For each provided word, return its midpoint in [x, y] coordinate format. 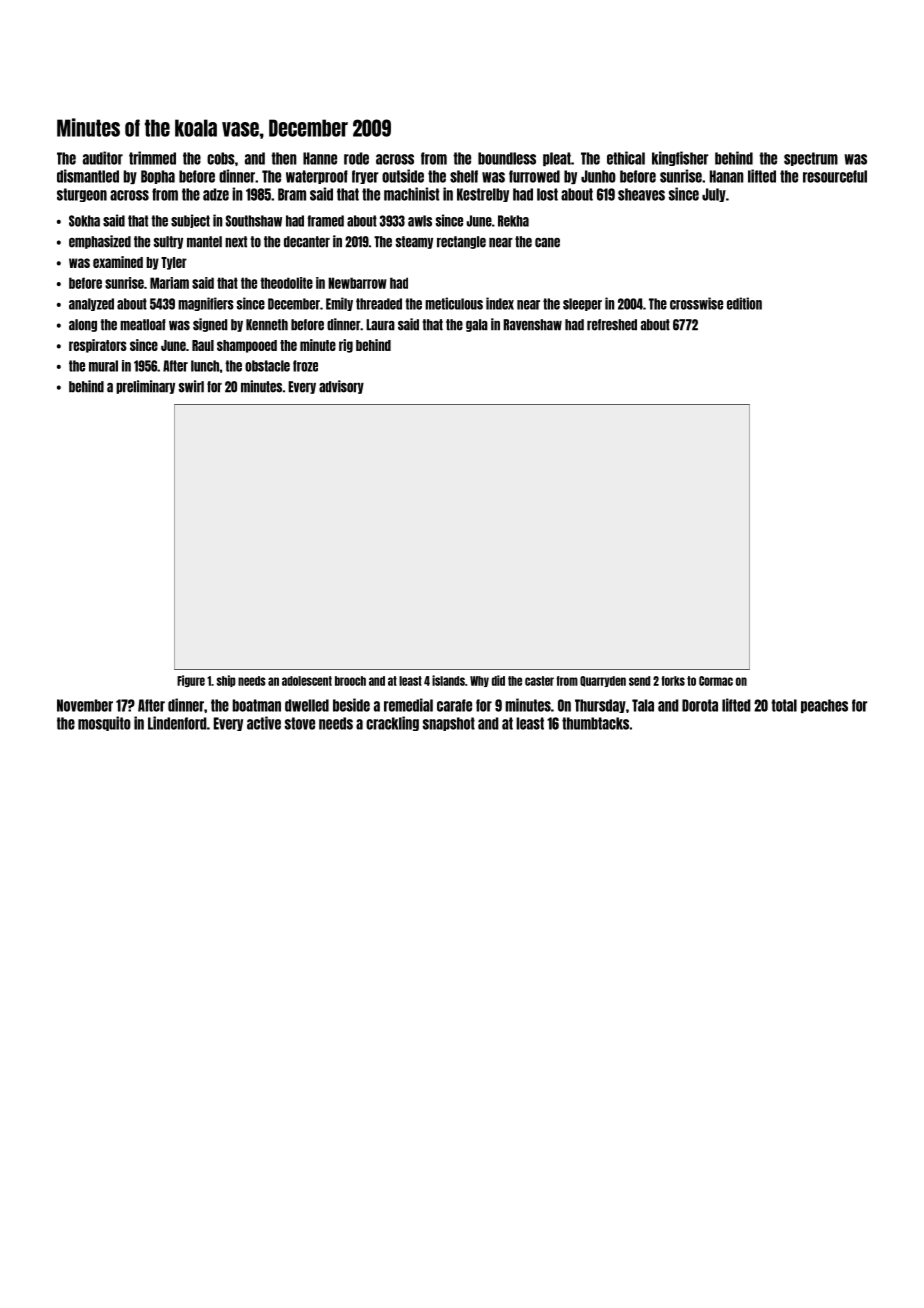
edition [744, 303]
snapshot [449, 724]
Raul [203, 345]
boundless [507, 158]
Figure [191, 681]
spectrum [811, 159]
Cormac [716, 681]
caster [539, 681]
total [784, 705]
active [264, 723]
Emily [339, 304]
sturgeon [82, 195]
